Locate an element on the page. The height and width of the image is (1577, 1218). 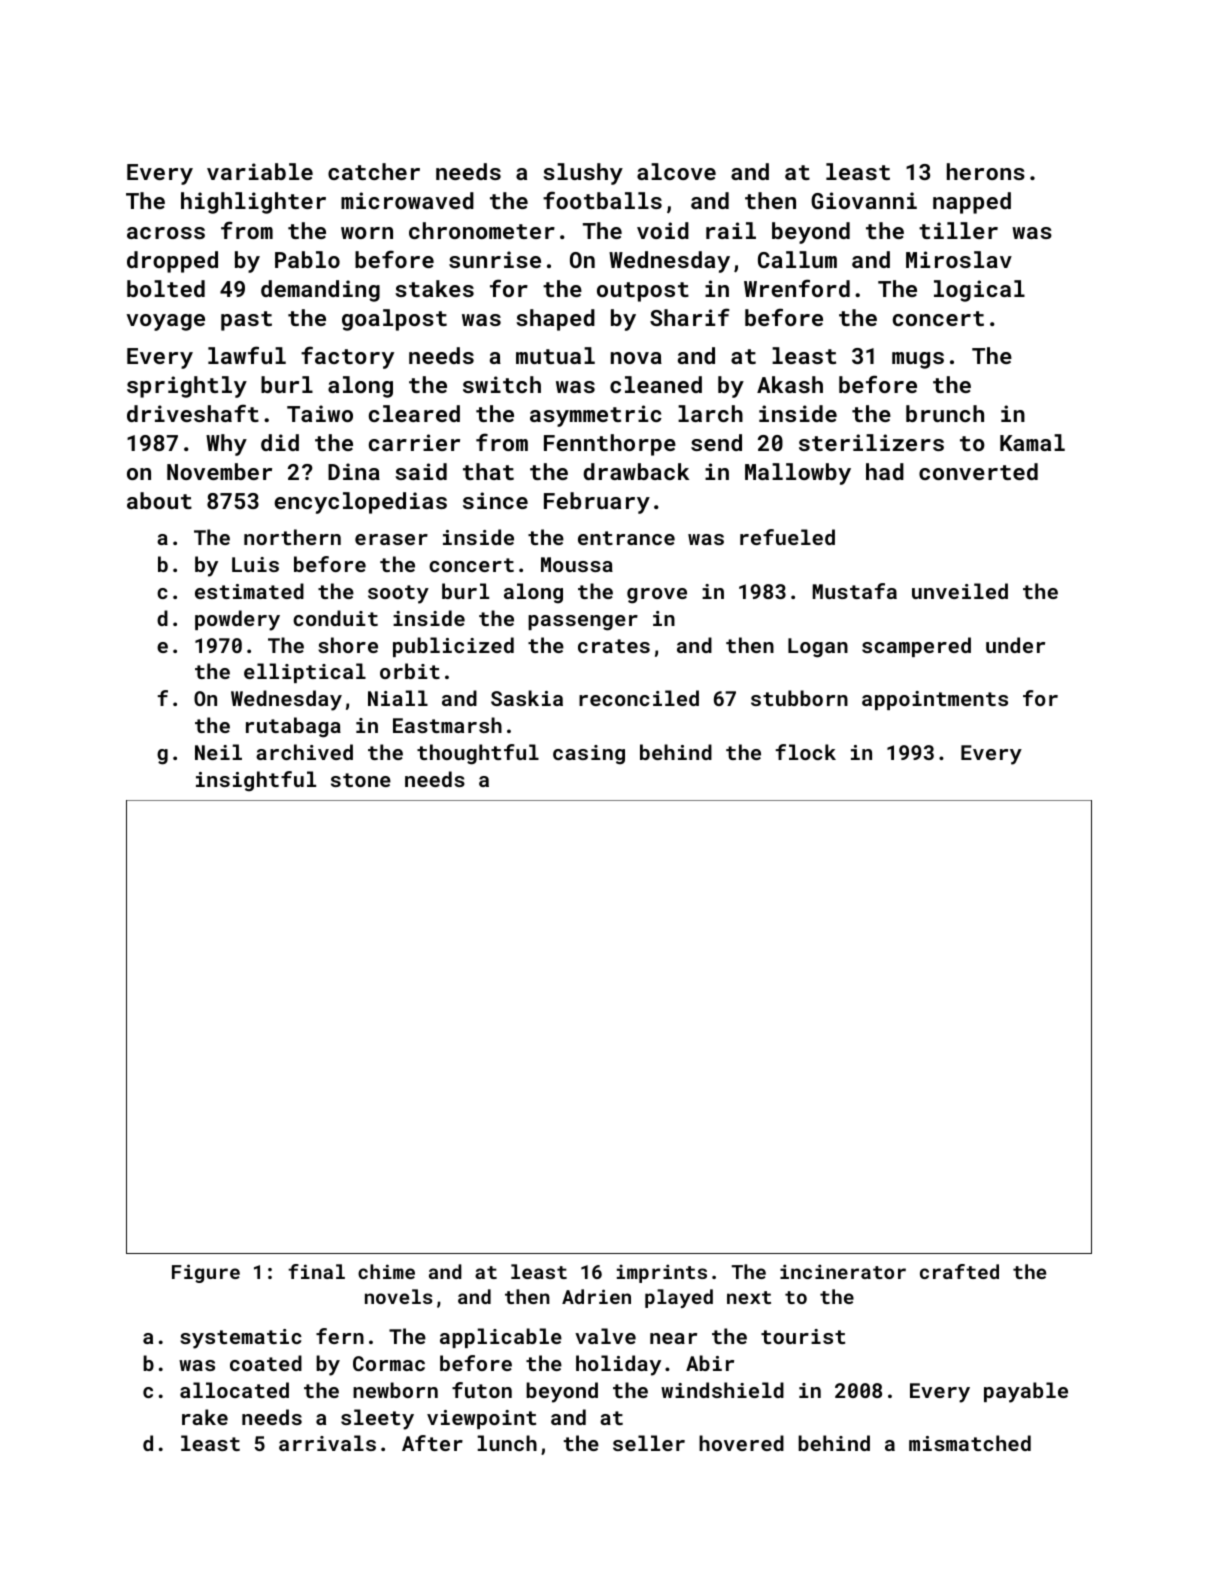
insightful is located at coordinates (256, 781).
